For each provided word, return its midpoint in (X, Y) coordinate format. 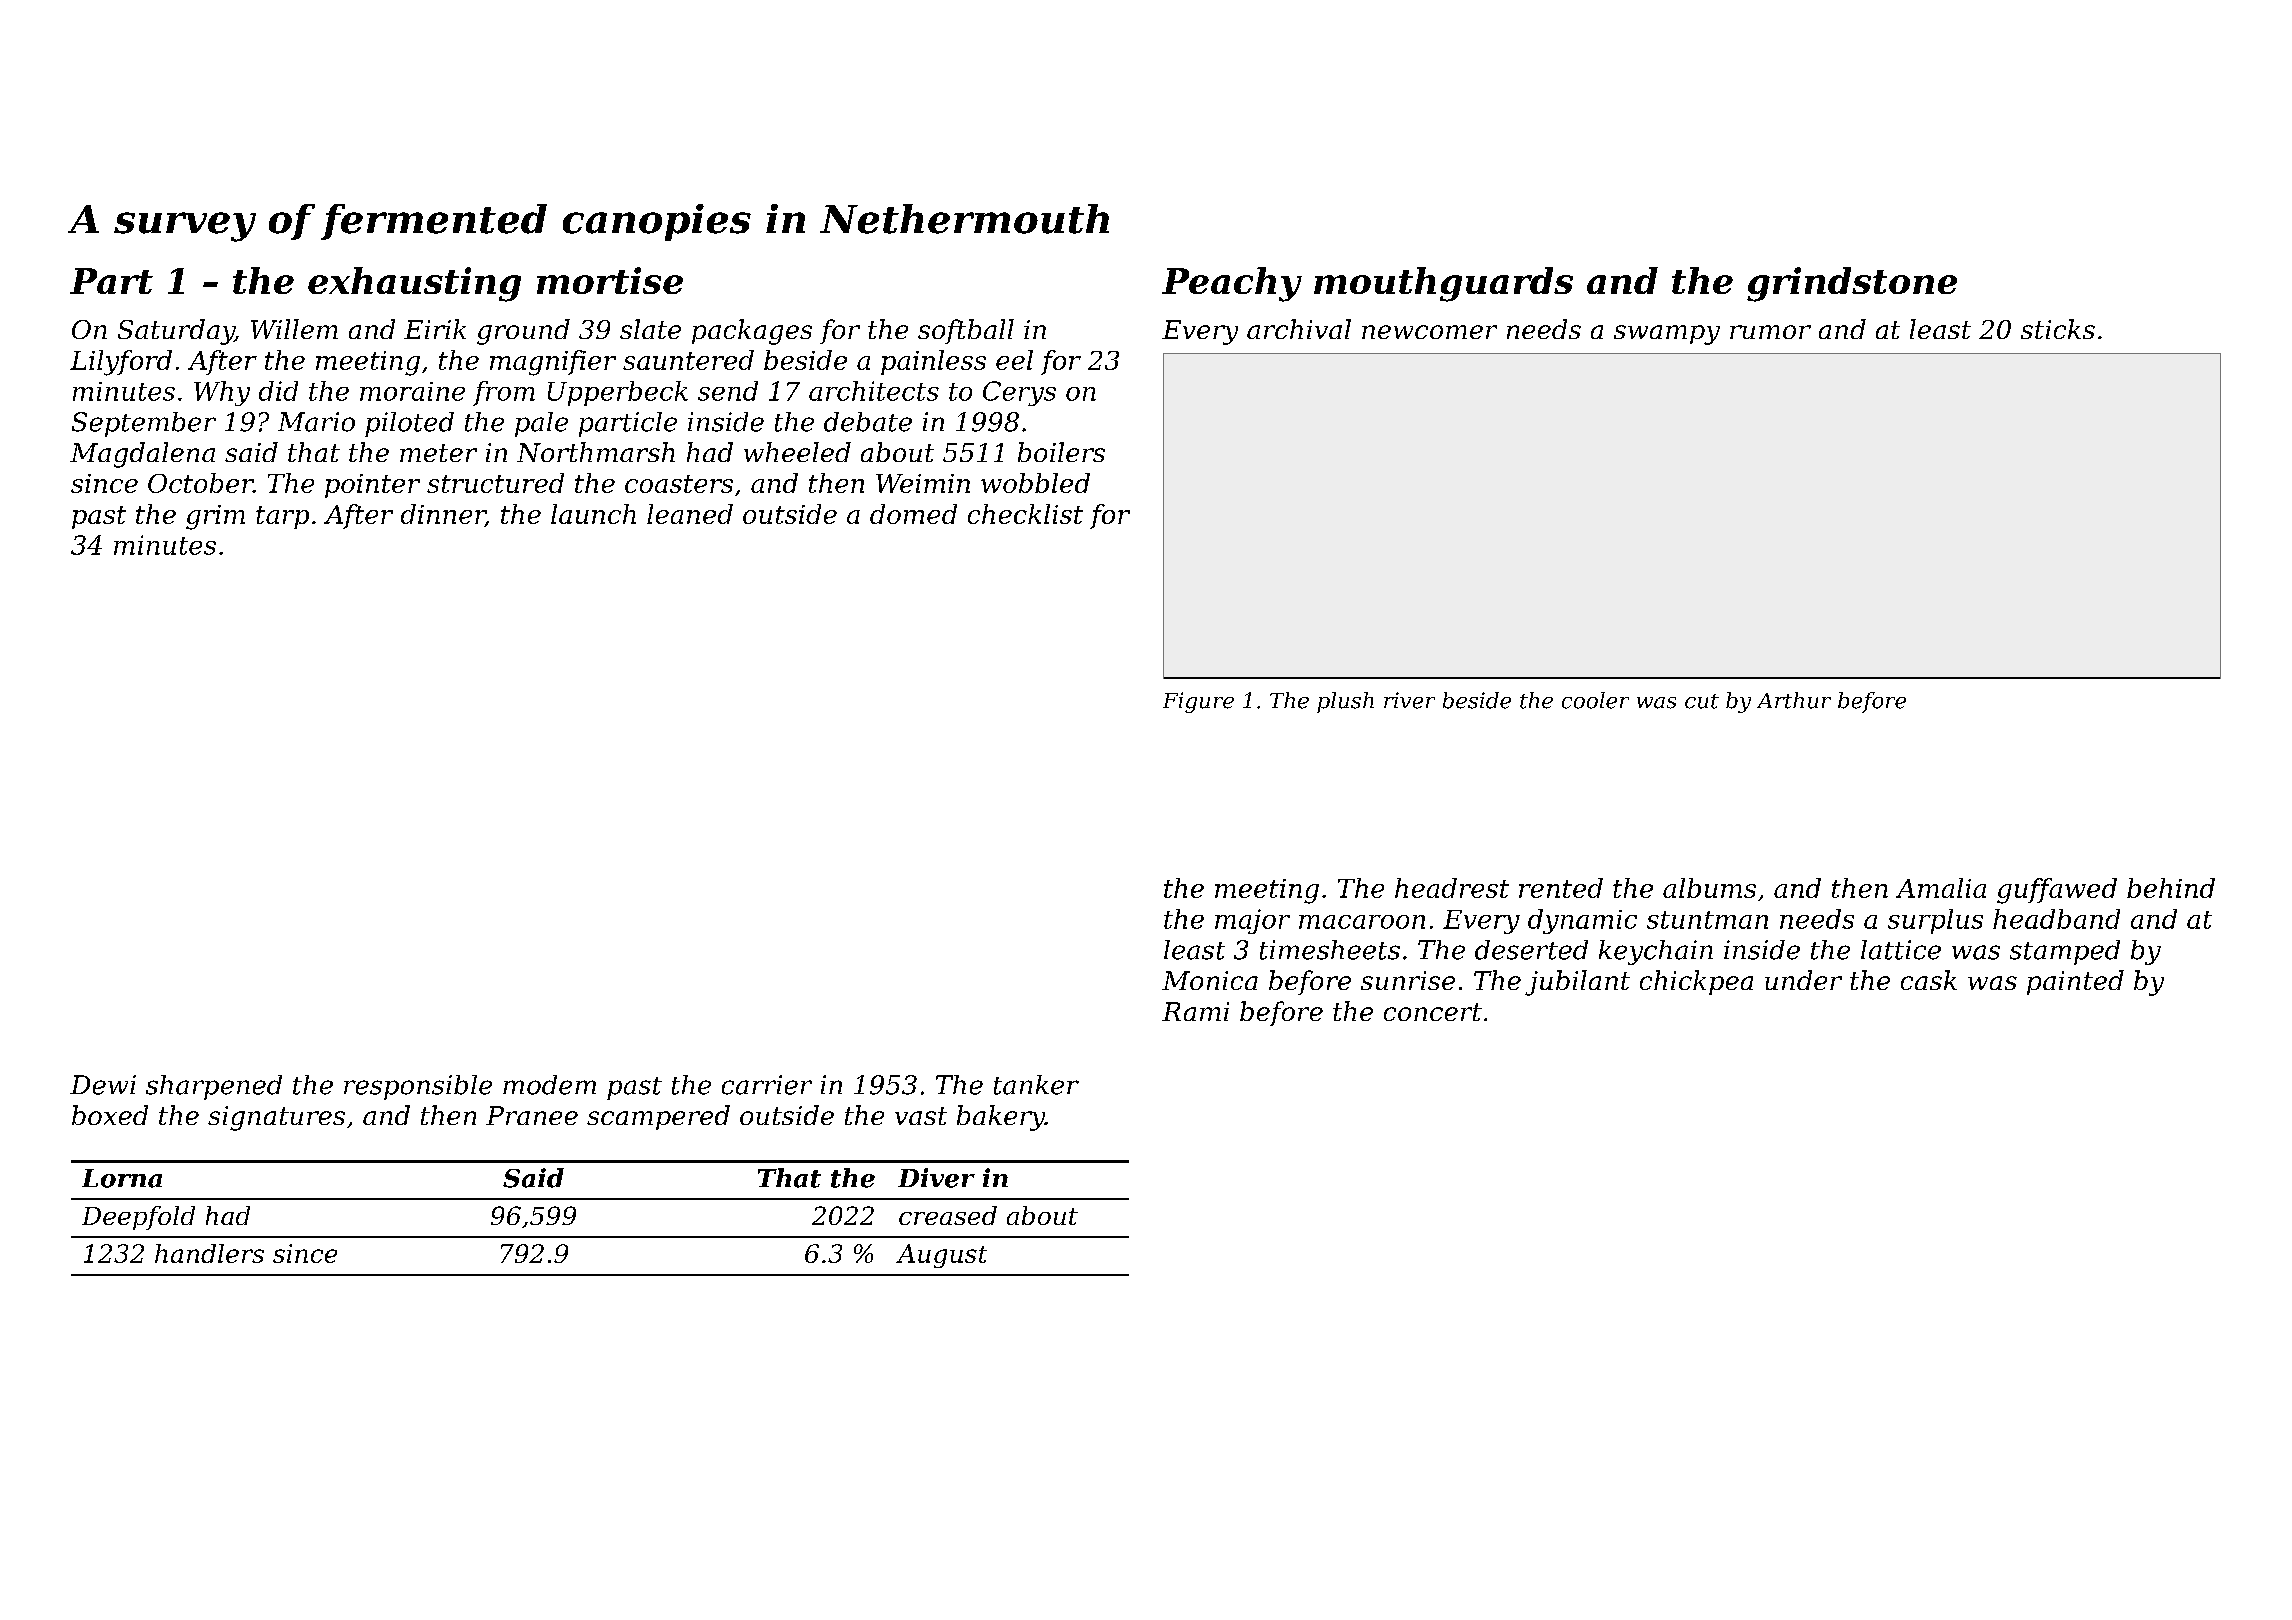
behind (2171, 888)
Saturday (176, 332)
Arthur (1794, 700)
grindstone (1852, 284)
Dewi (103, 1085)
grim (215, 517)
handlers (209, 1253)
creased (948, 1215)
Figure (1198, 702)
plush (1345, 702)
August (941, 1256)
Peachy (1232, 284)
